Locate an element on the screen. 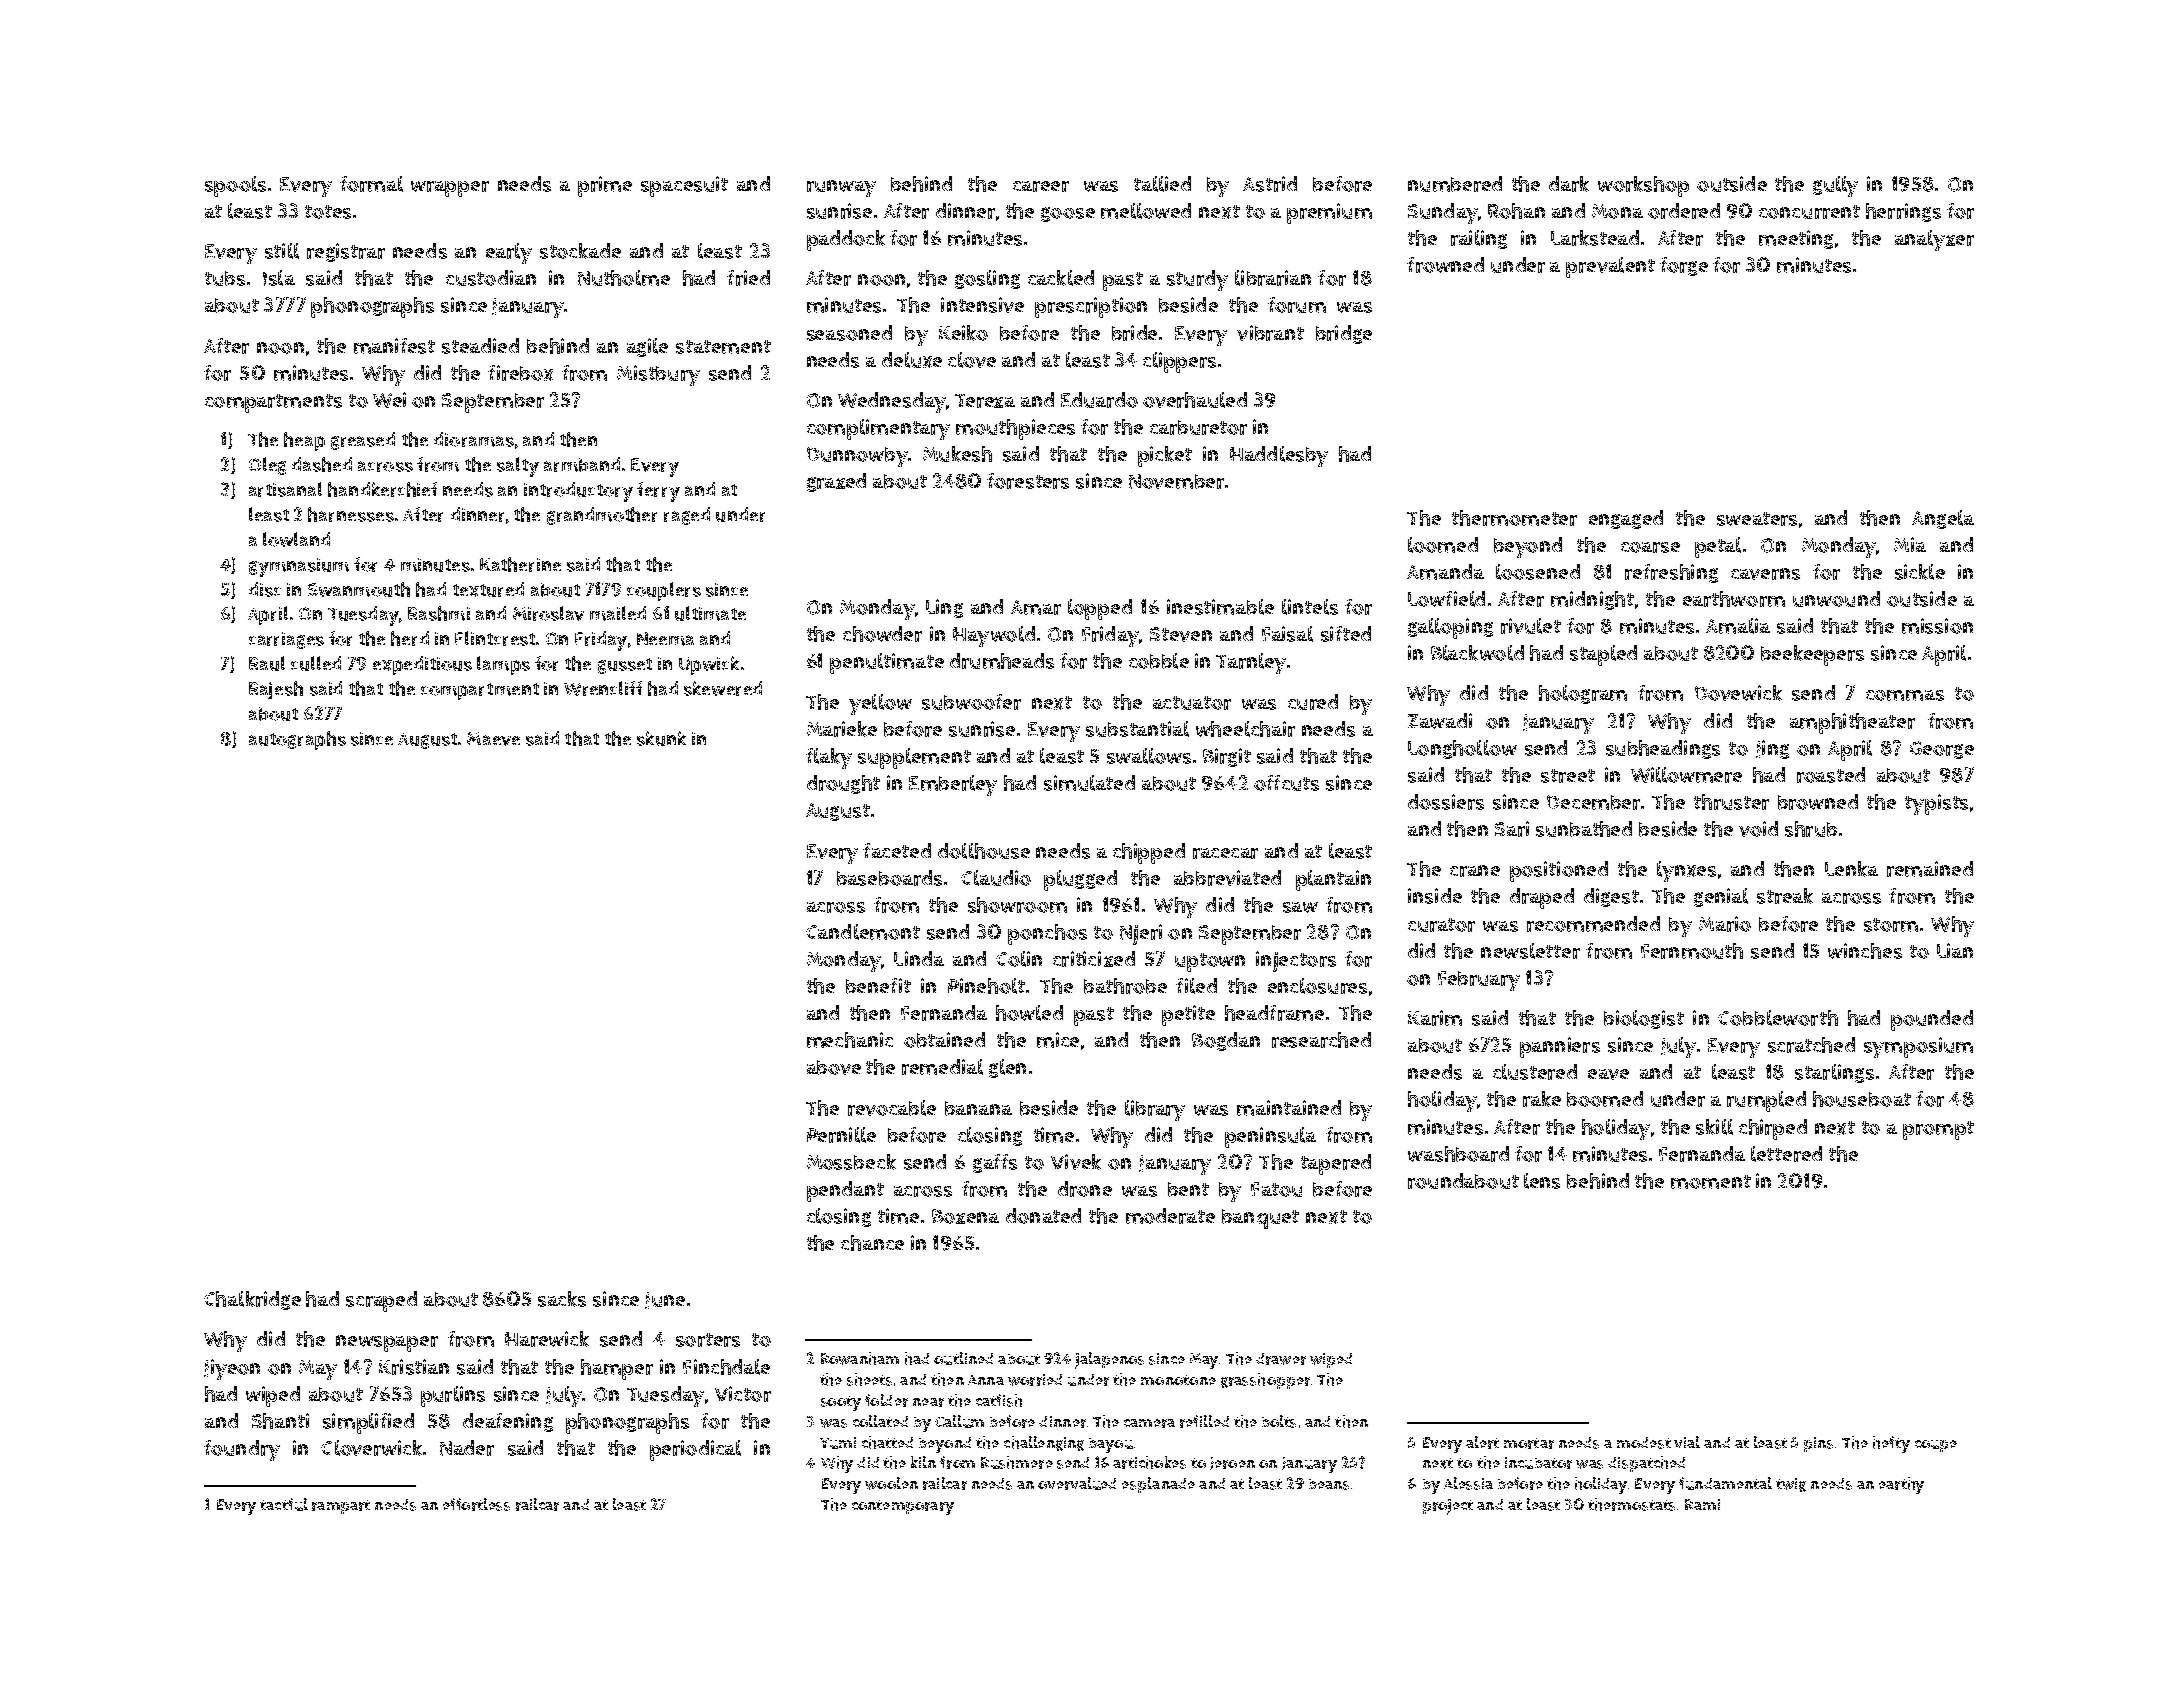 The image size is (2178, 1683). gully is located at coordinates (1835, 186).
